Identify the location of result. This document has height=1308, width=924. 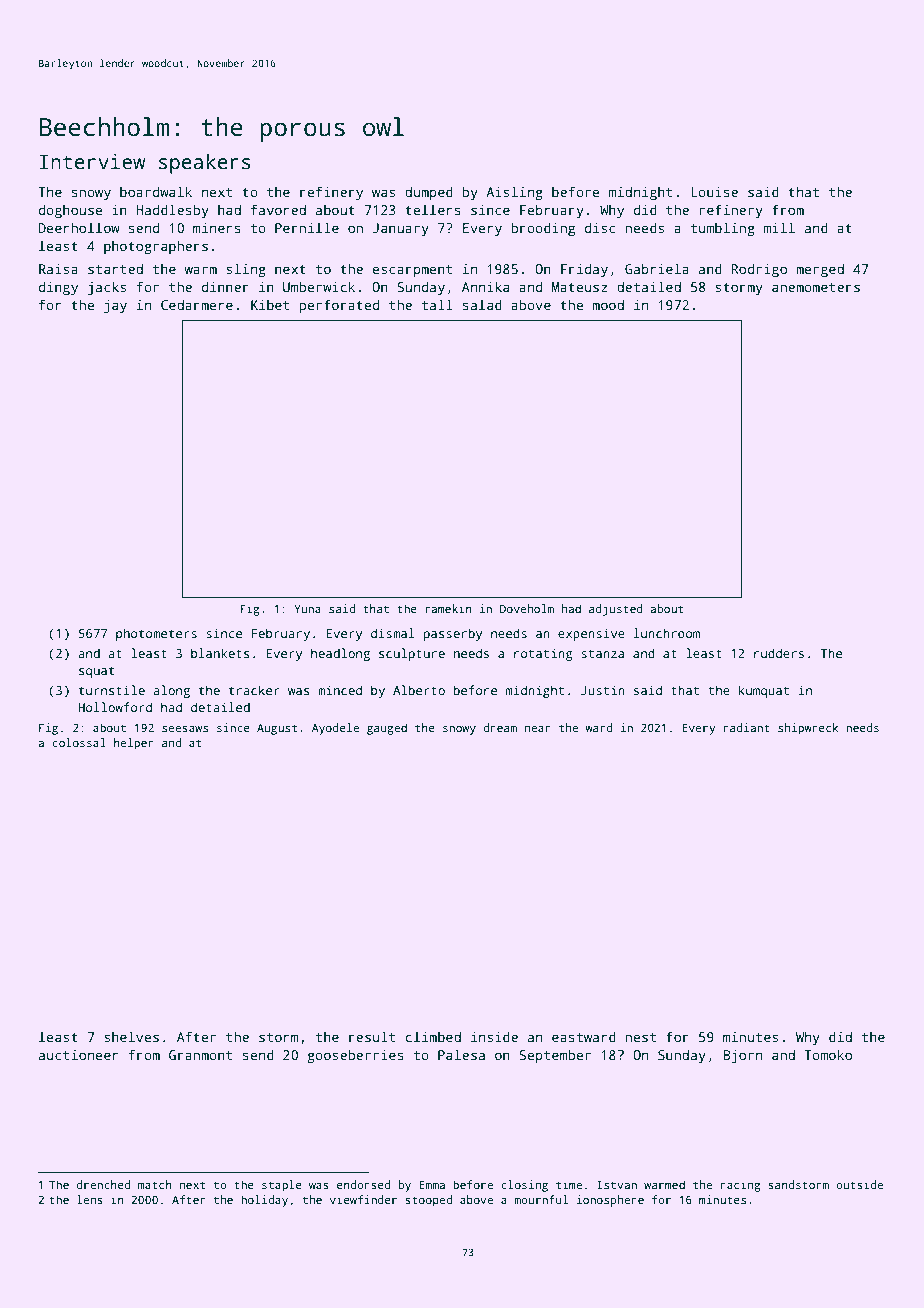
(372, 1036).
